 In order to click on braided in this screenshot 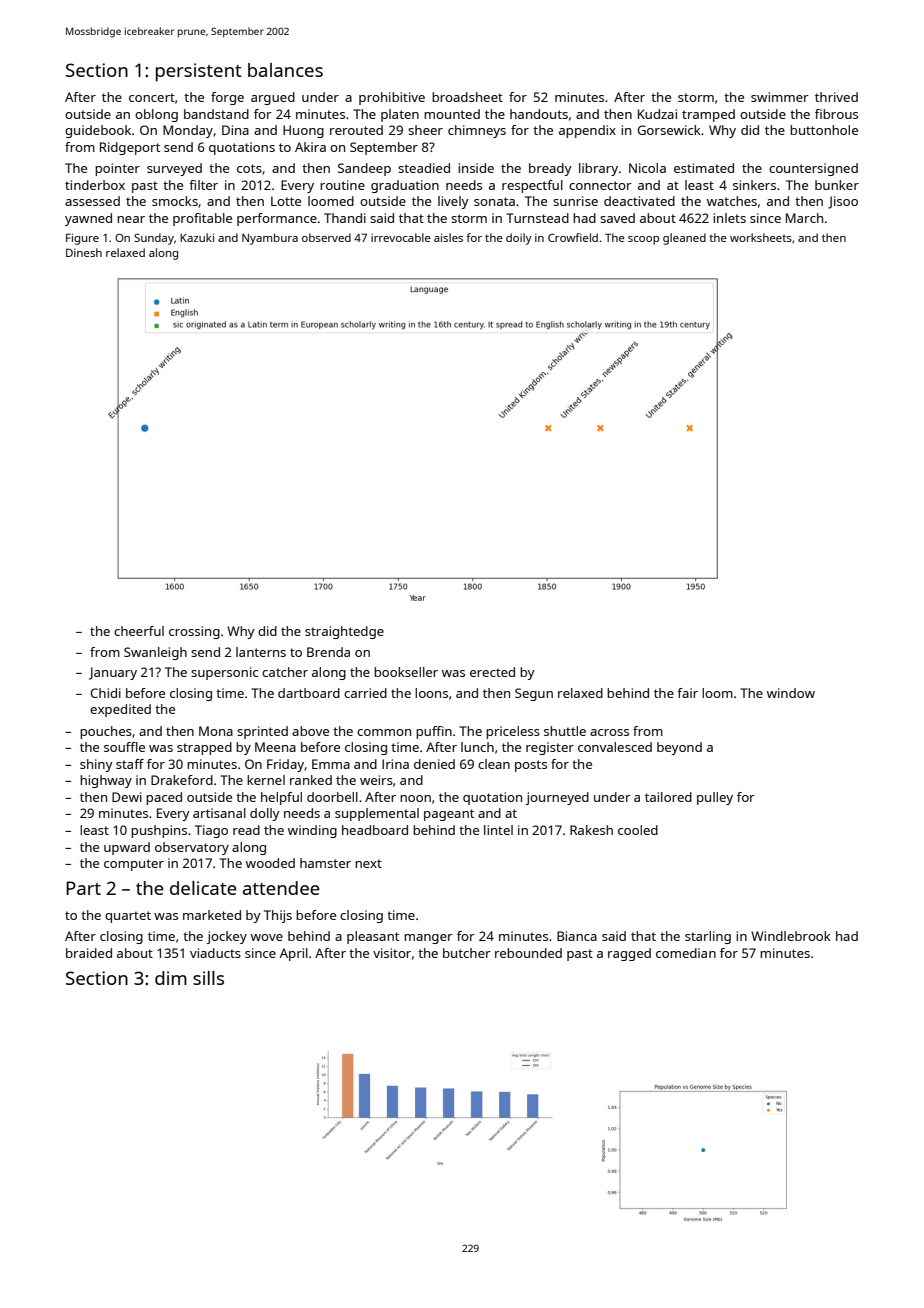, I will do `click(89, 953)`.
